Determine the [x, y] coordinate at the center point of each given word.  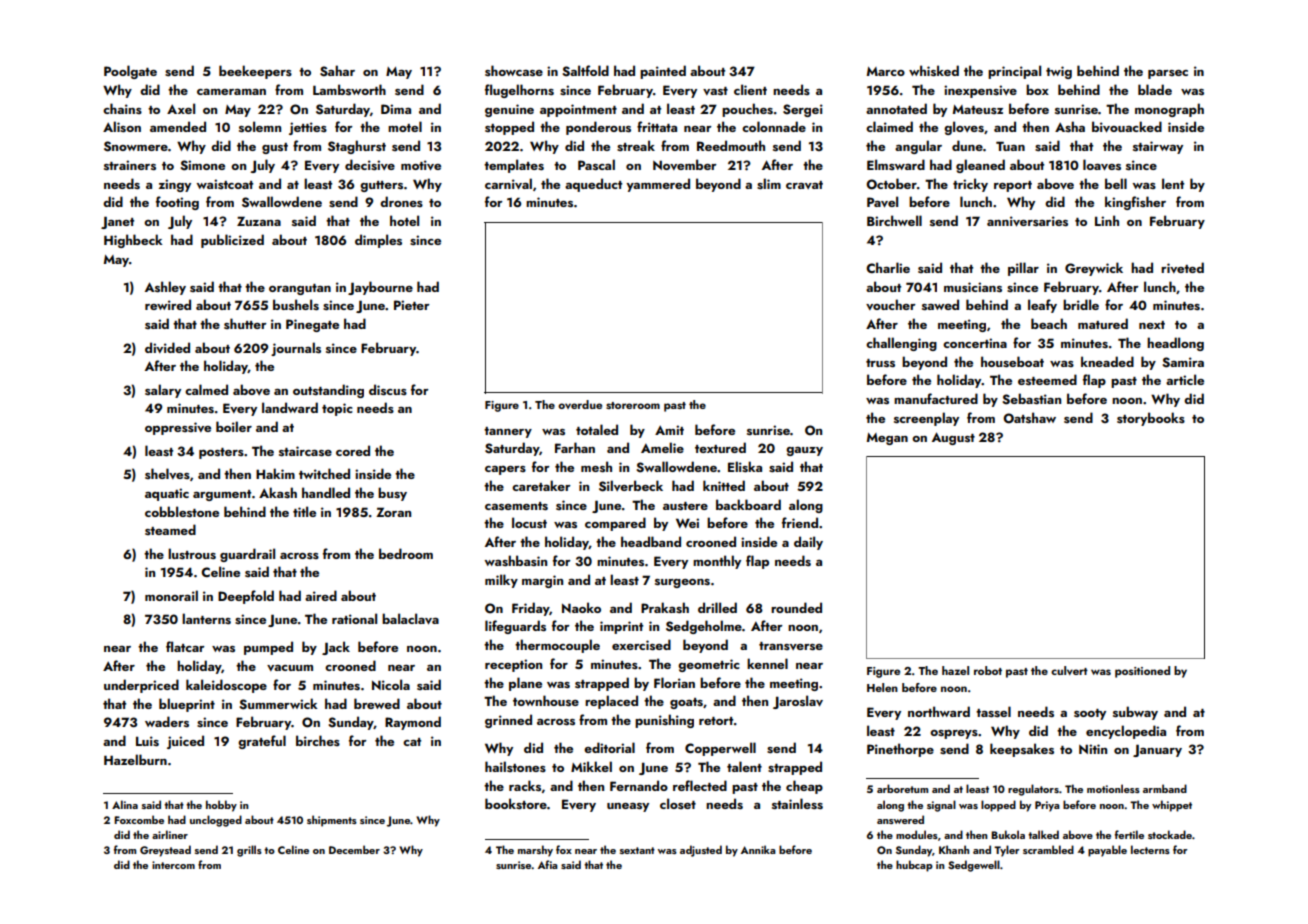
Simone [202, 165]
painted [663, 72]
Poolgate [130, 72]
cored [353, 450]
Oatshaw [1029, 418]
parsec [1168, 74]
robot [988, 670]
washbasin [515, 560]
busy [392, 494]
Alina [125, 804]
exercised [641, 644]
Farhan [575, 447]
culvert [1069, 670]
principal [1014, 72]
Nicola [391, 684]
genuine [509, 110]
